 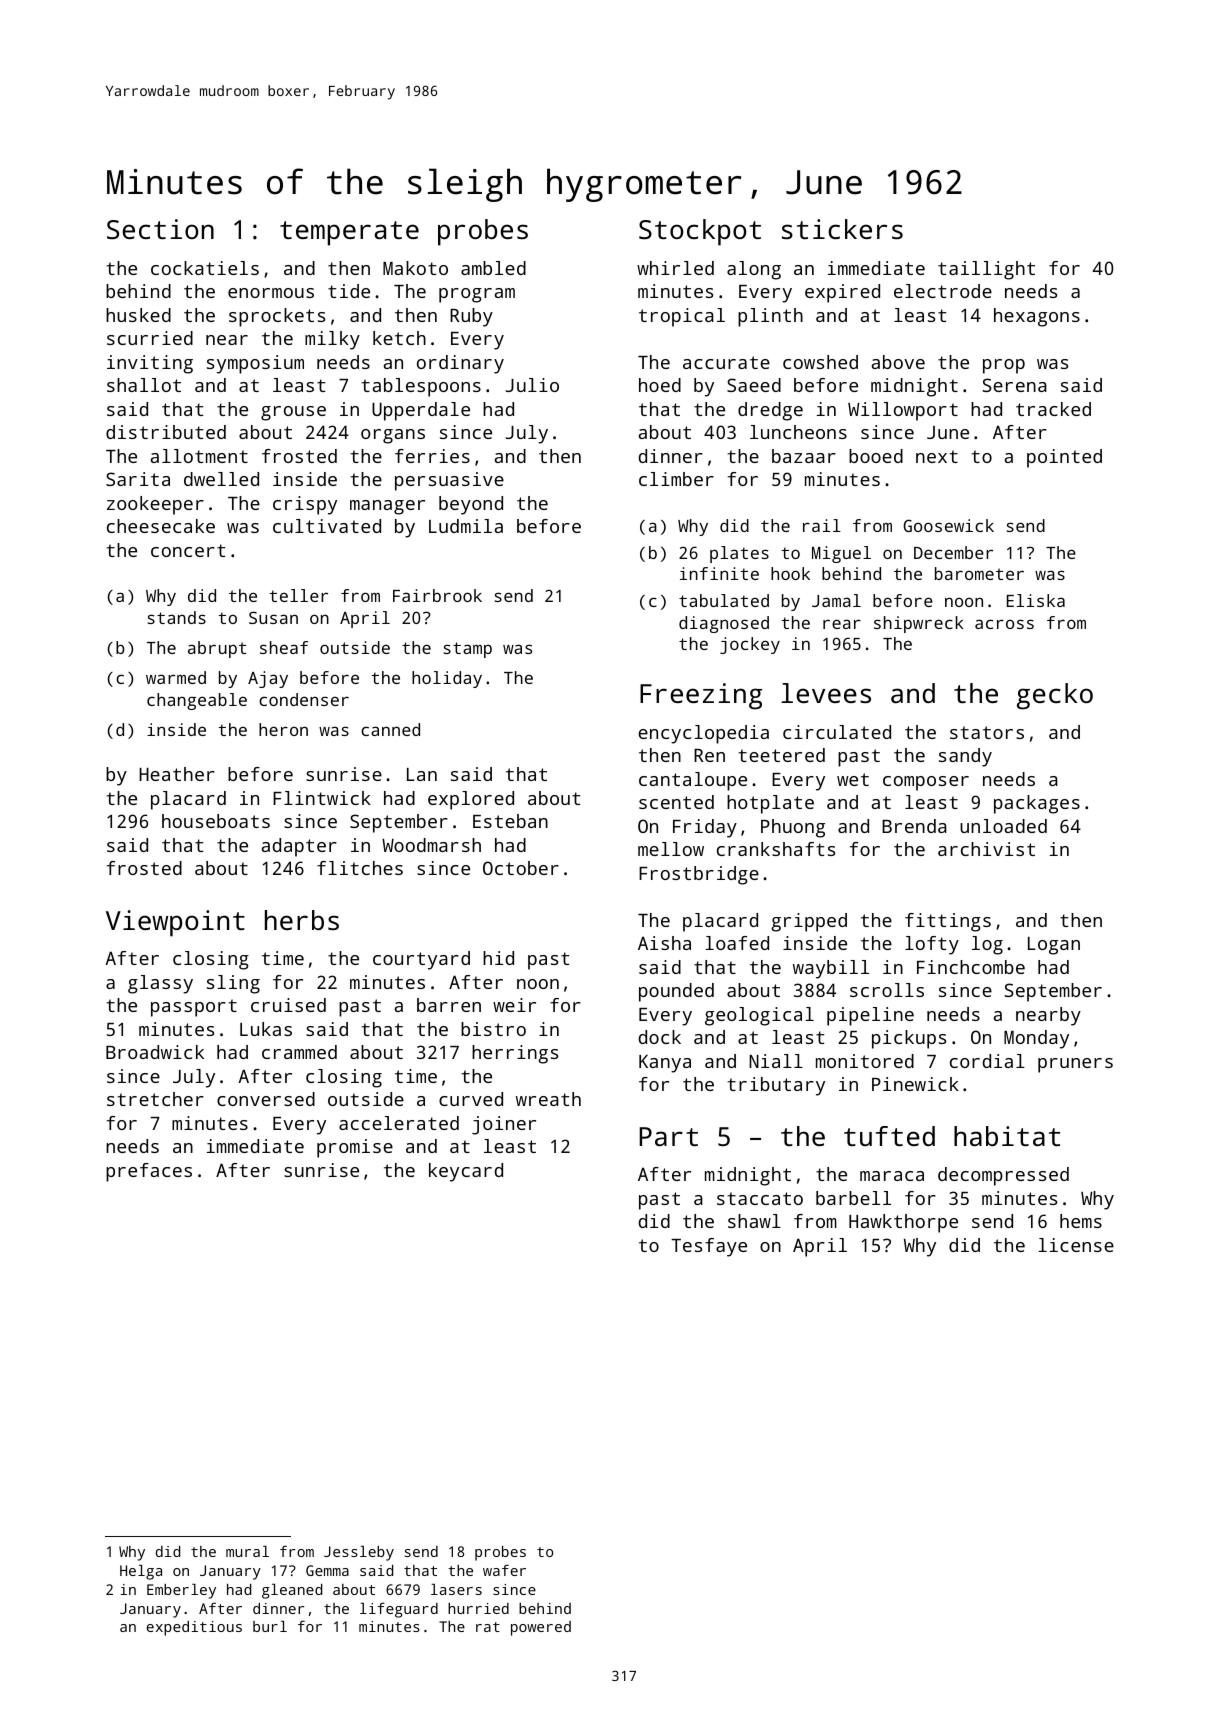 What do you see at coordinates (660, 385) in the screenshot?
I see `hoed` at bounding box center [660, 385].
